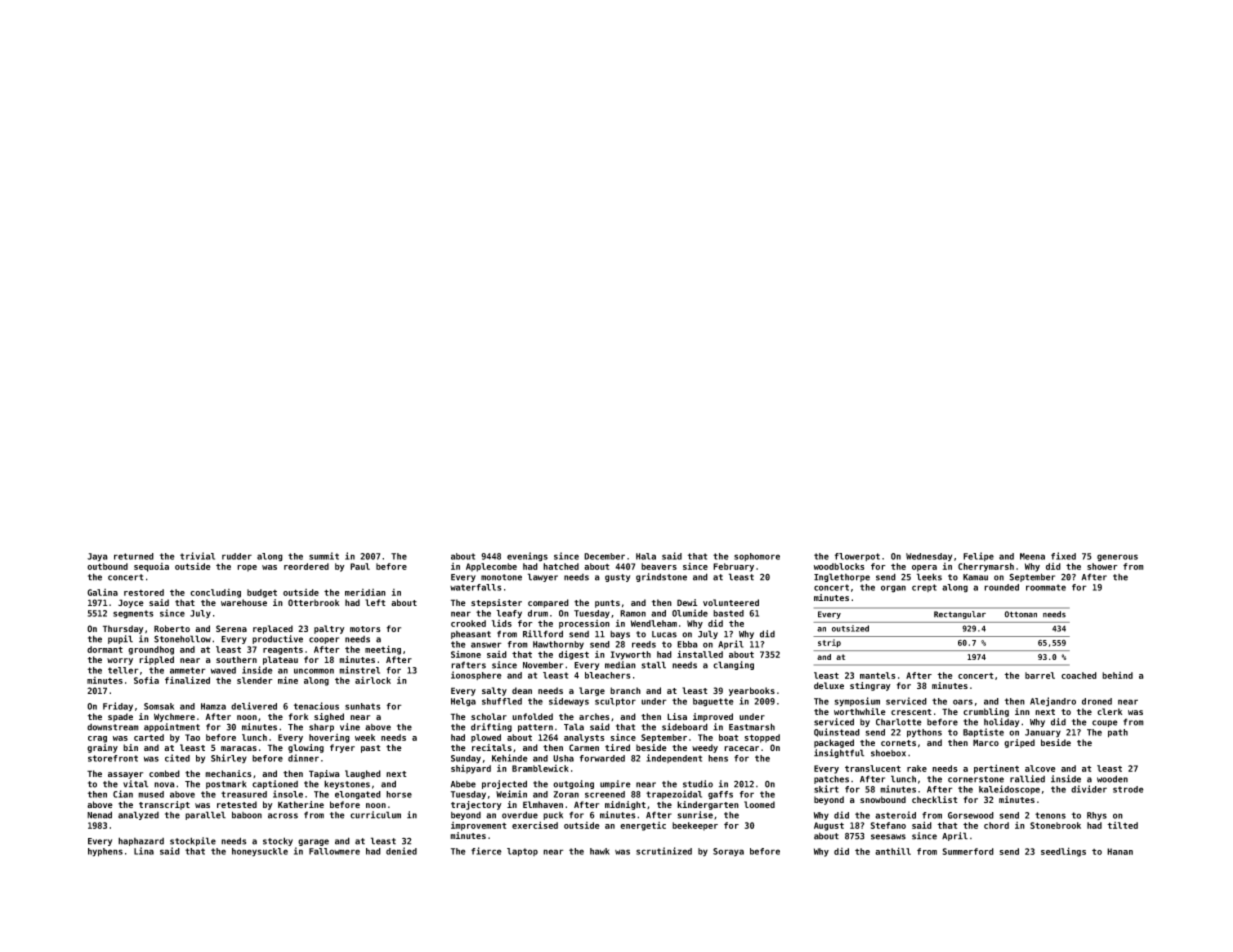 Image resolution: width=1233 pixels, height=952 pixels. I want to click on captioned, so click(275, 784).
